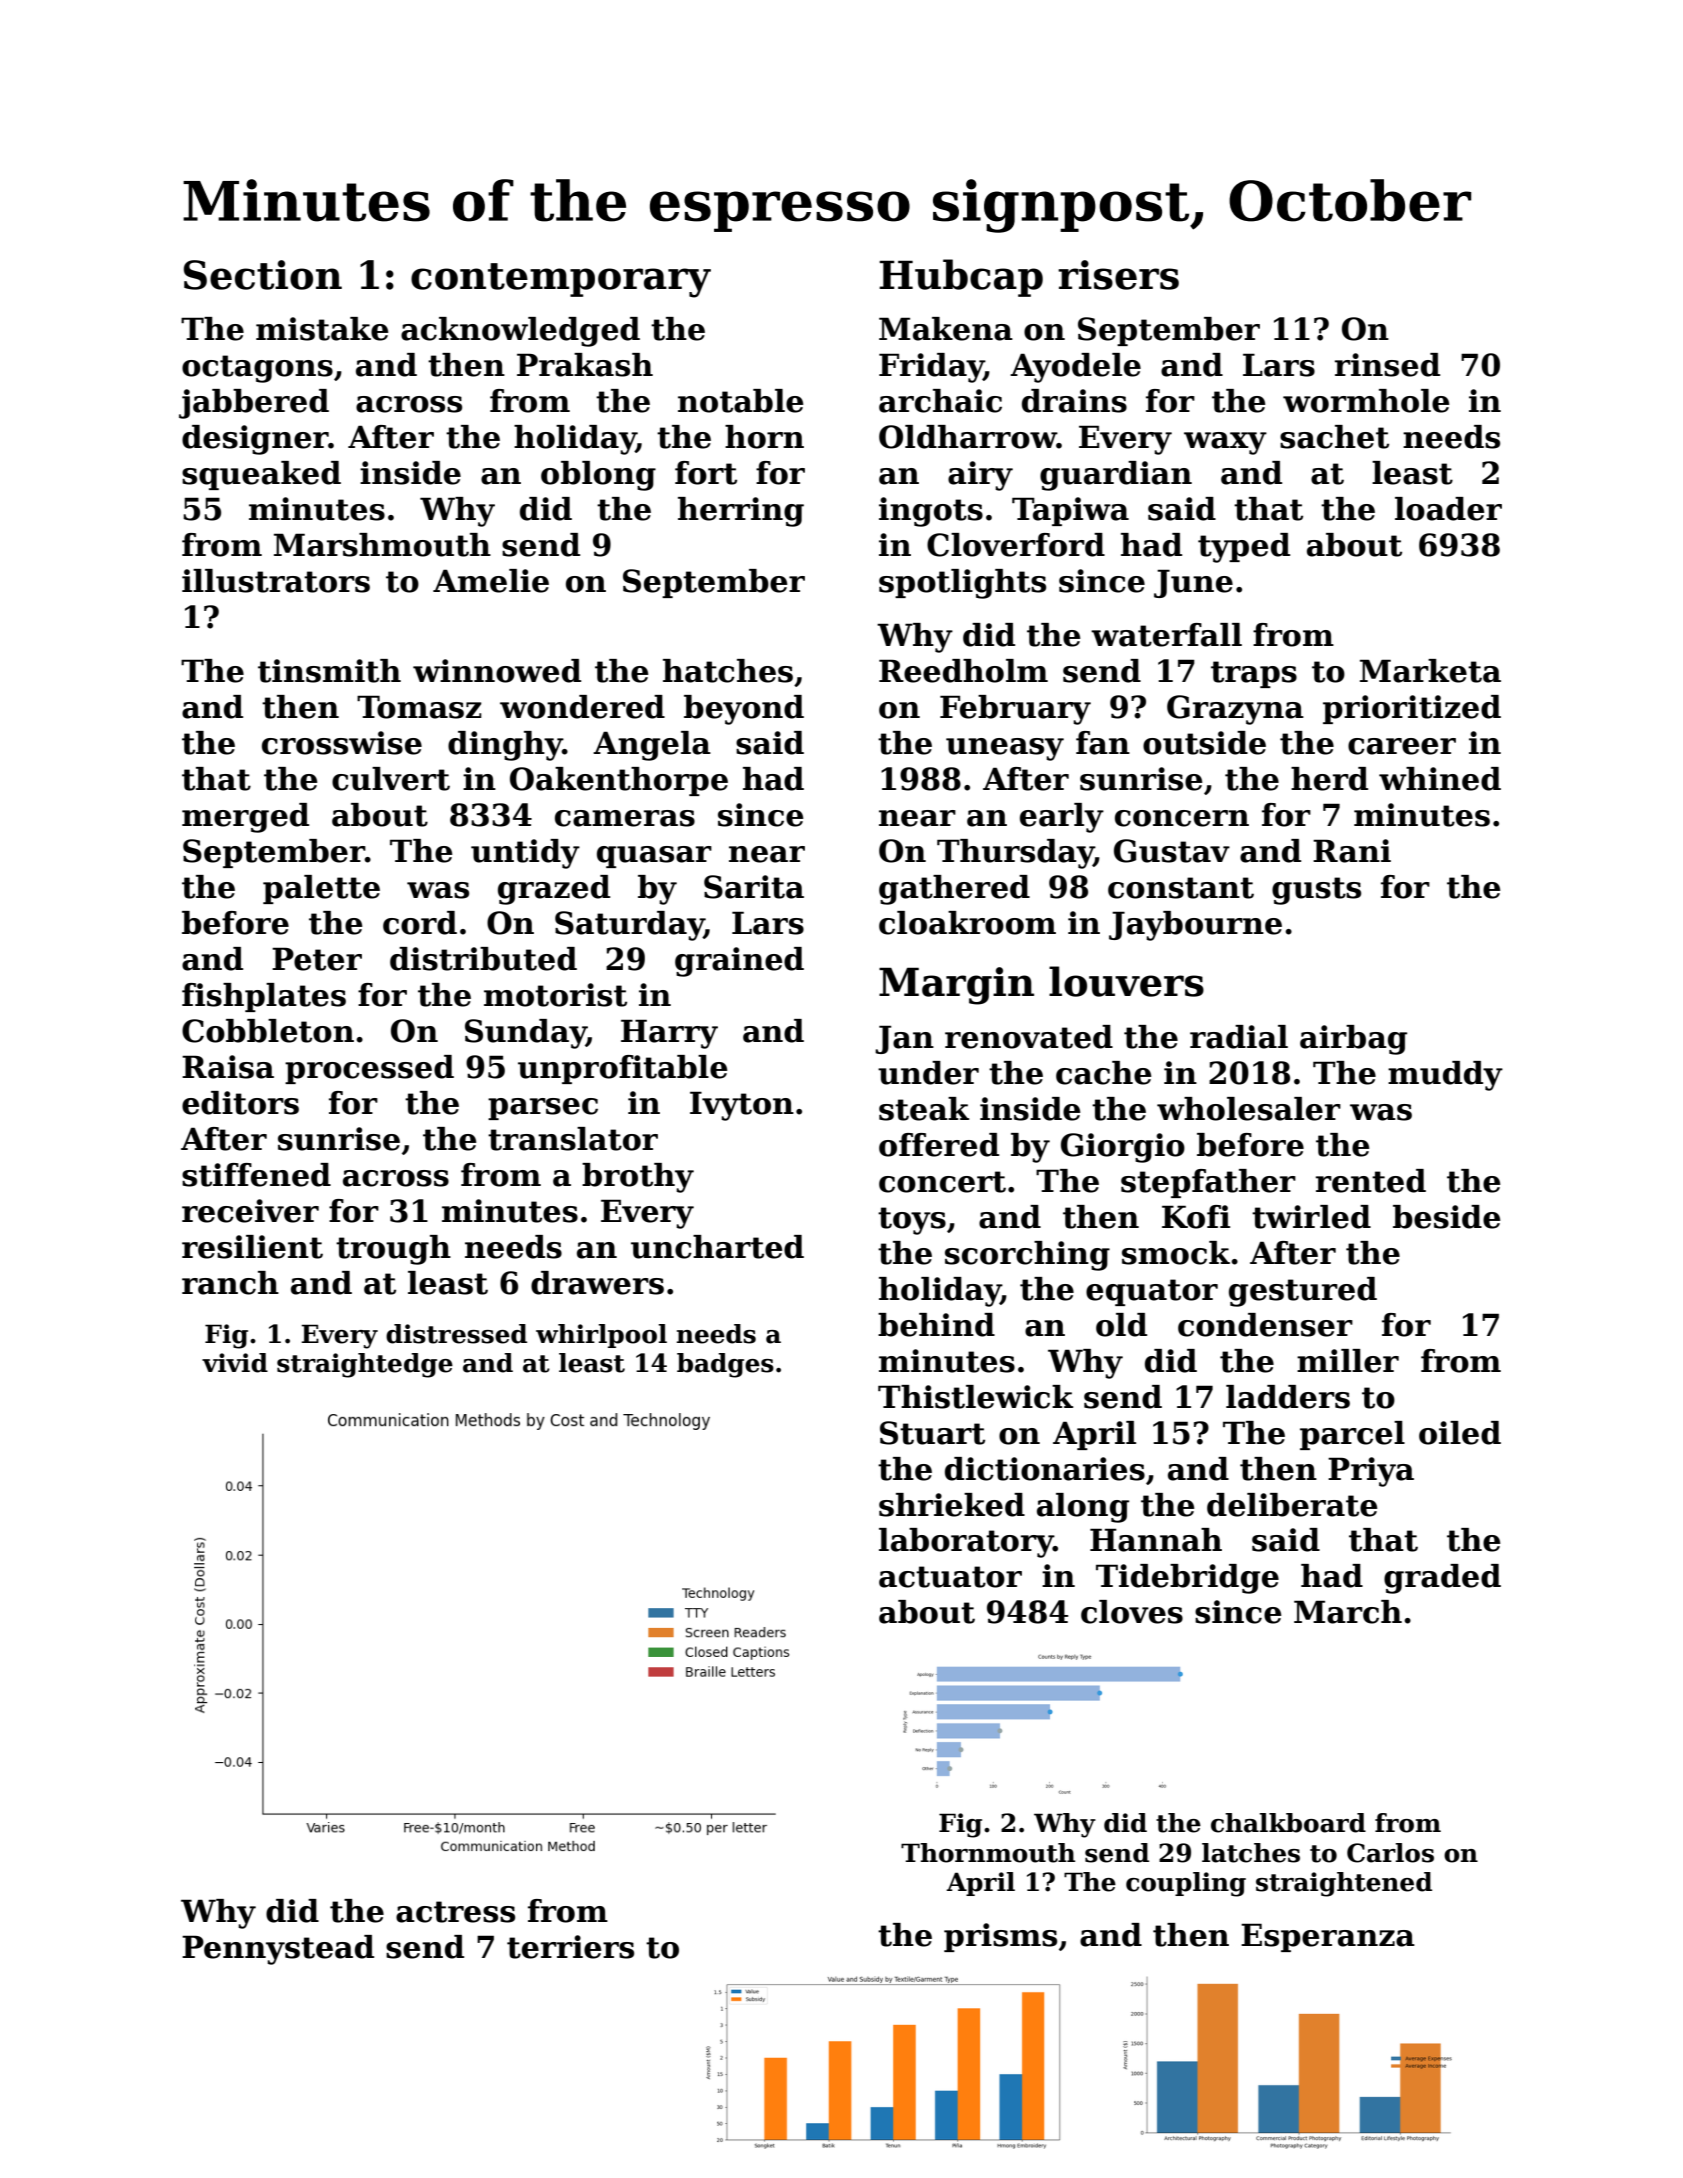 This document has height=2178, width=1683. What do you see at coordinates (961, 278) in the document?
I see `Hubcap` at bounding box center [961, 278].
